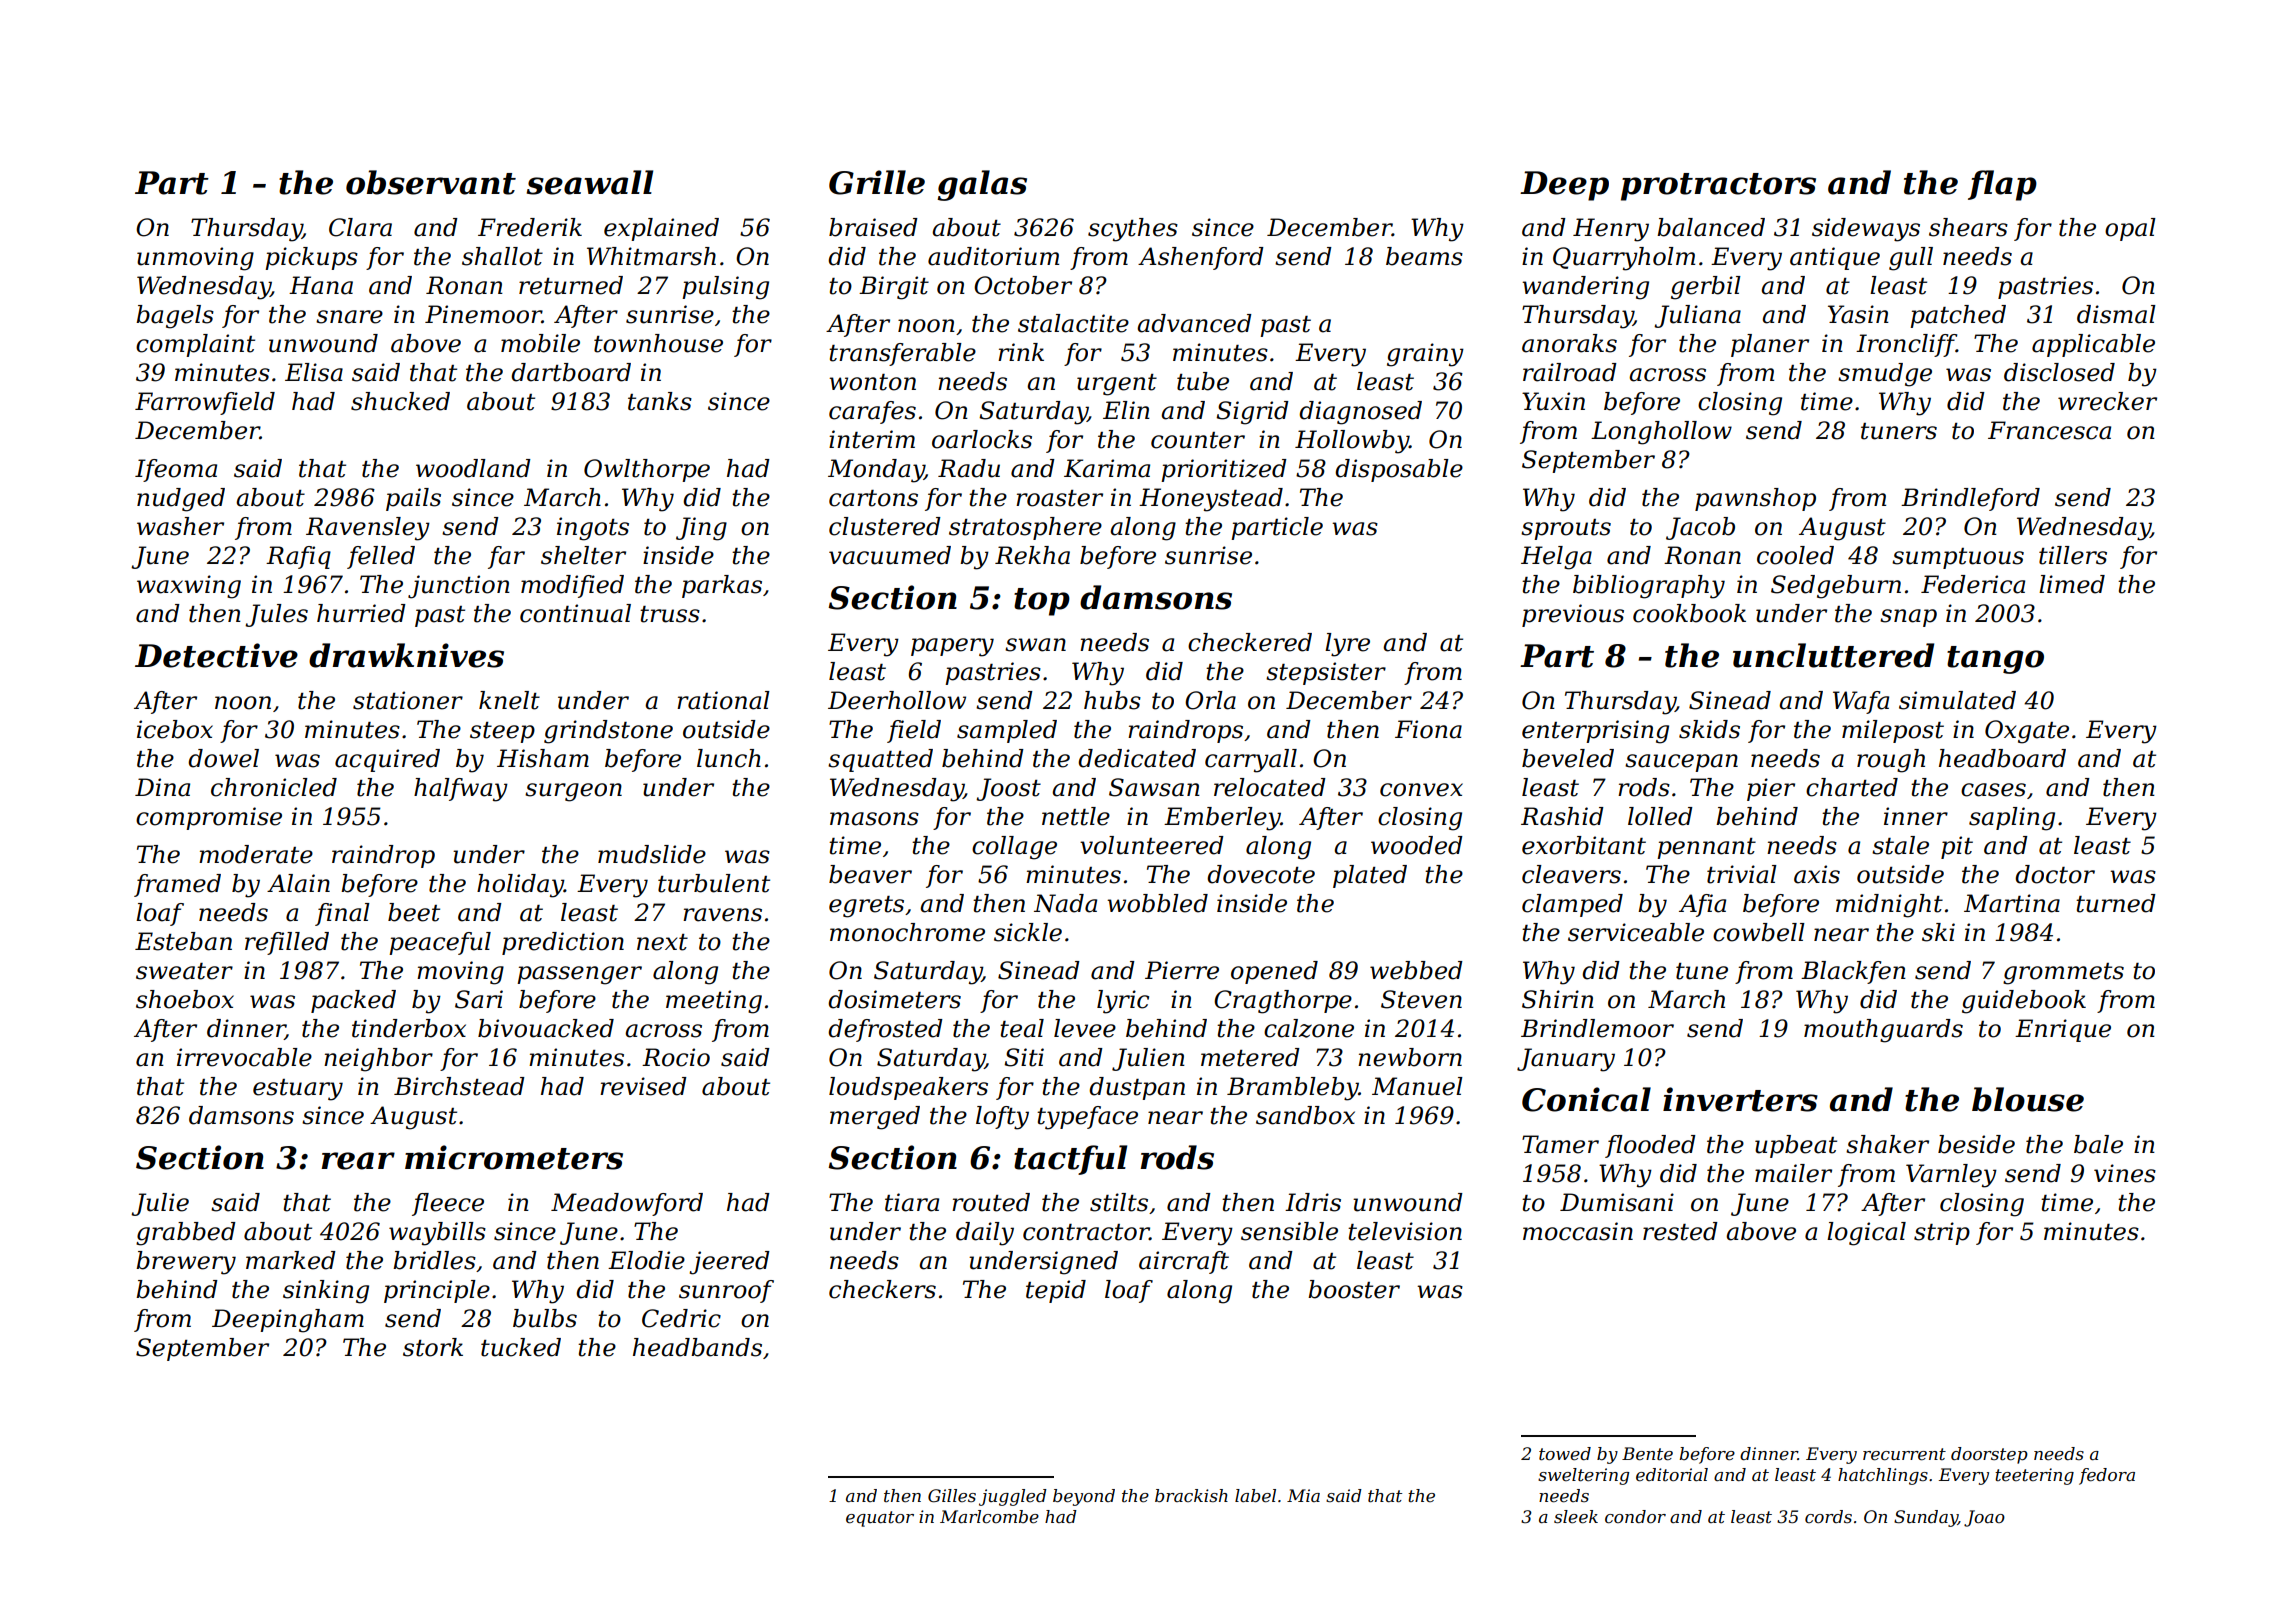 Image resolution: width=2292 pixels, height=1620 pixels. I want to click on protractors, so click(1718, 187).
